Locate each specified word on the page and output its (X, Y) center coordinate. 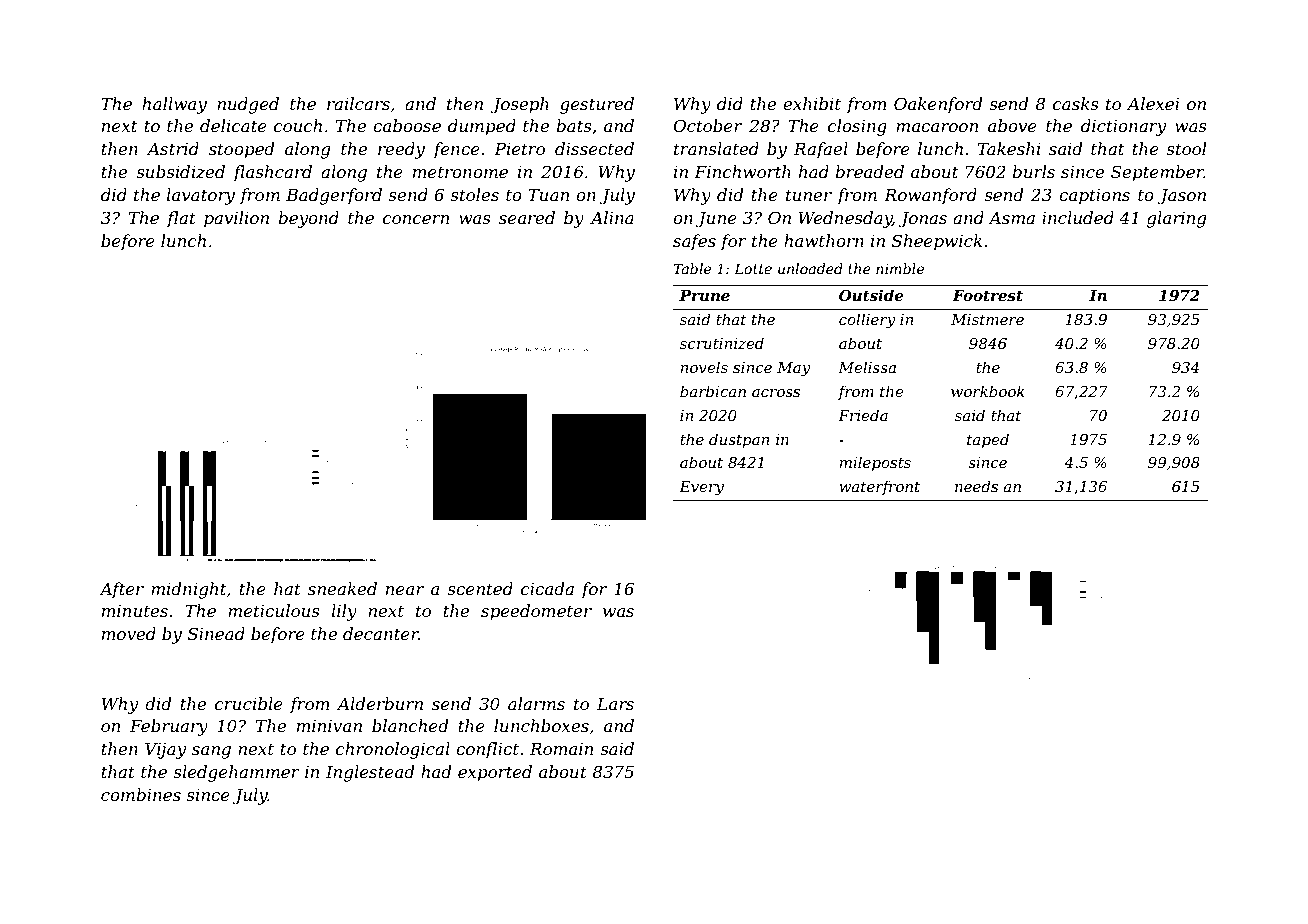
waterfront (879, 487)
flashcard (272, 173)
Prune (704, 295)
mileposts (875, 463)
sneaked (342, 588)
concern (416, 219)
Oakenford (938, 105)
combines (141, 794)
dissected (594, 148)
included (1078, 217)
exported (495, 773)
